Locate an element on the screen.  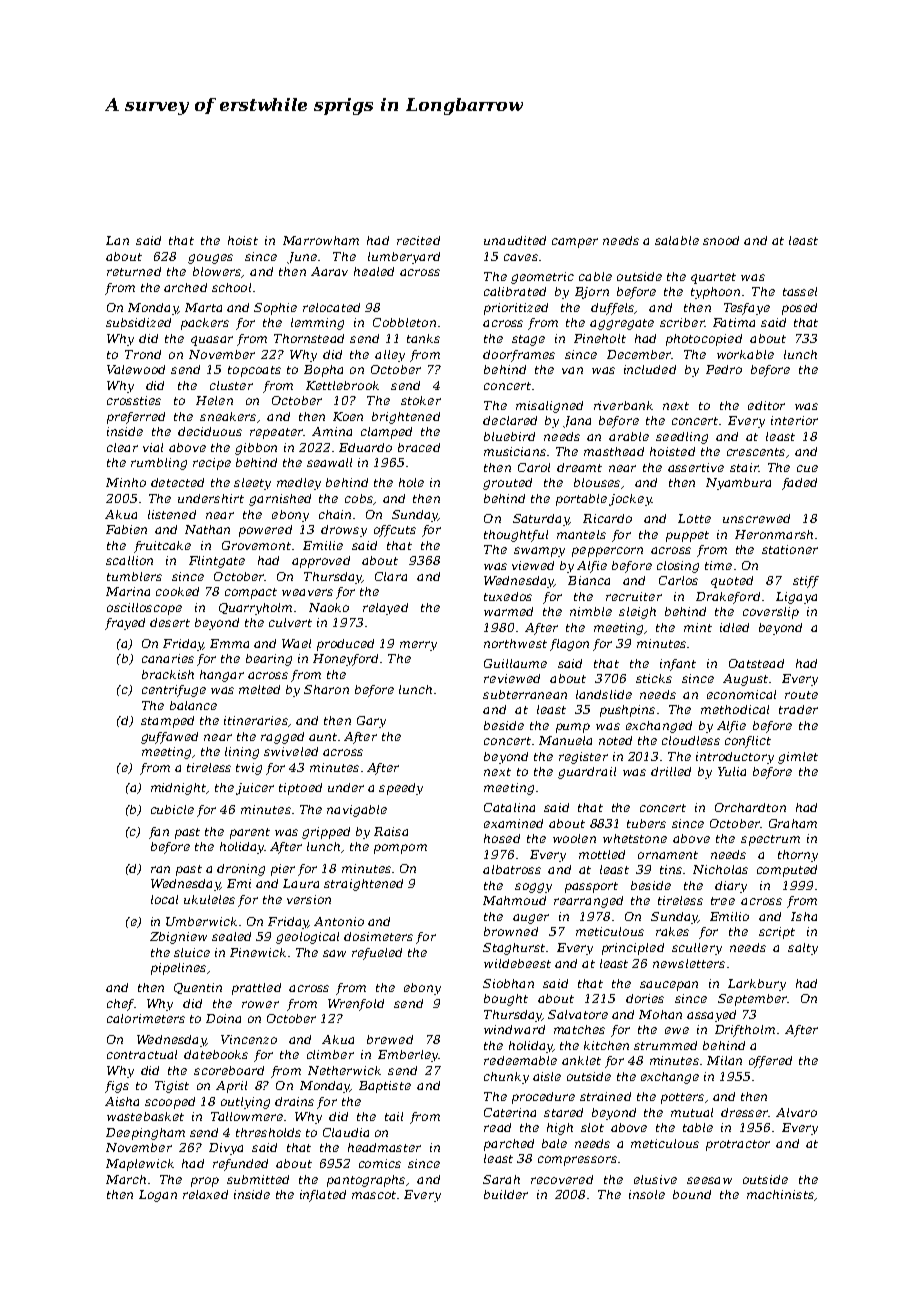
salable is located at coordinates (677, 240).
